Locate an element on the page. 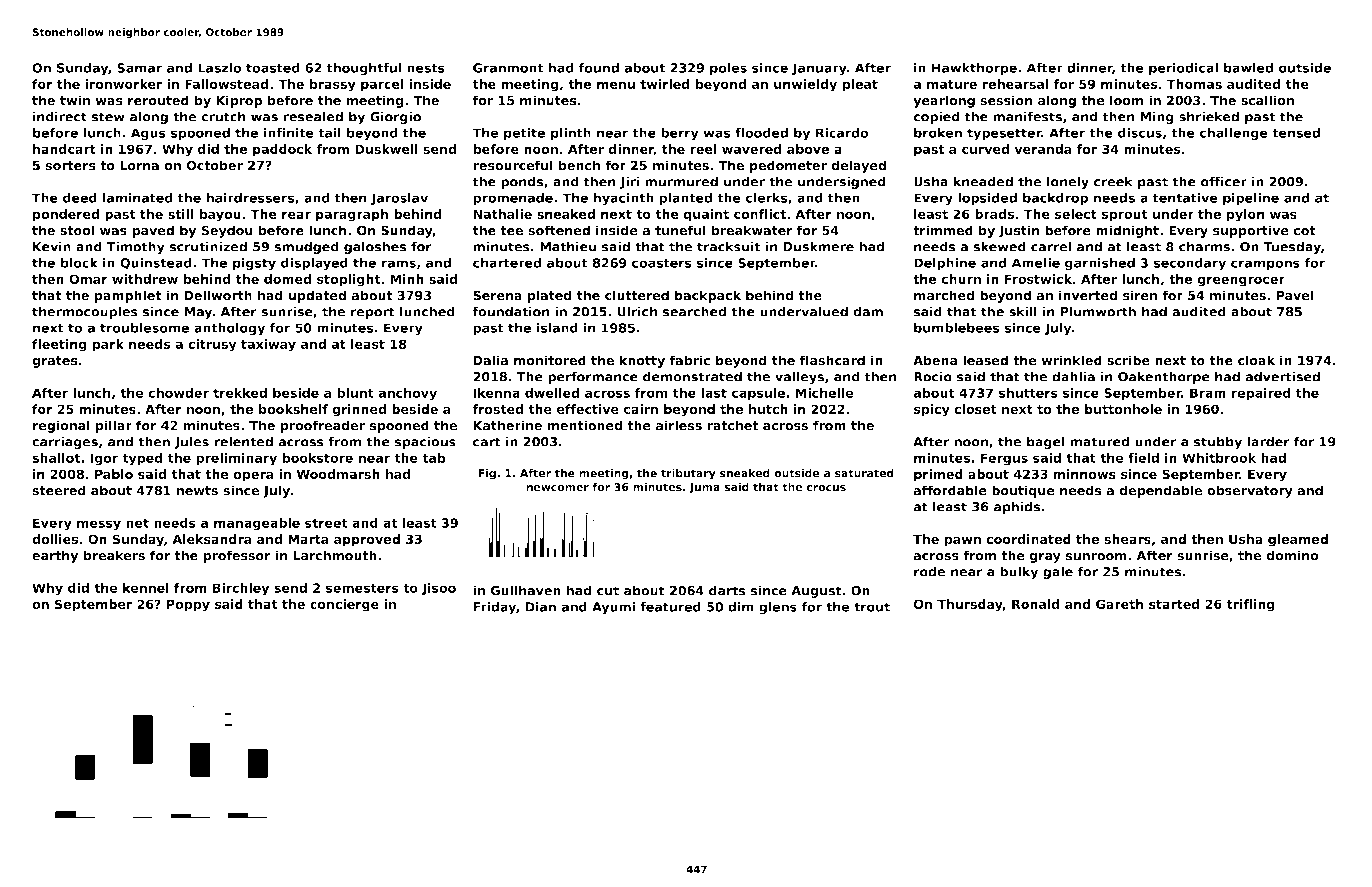  newcomer is located at coordinates (557, 488).
